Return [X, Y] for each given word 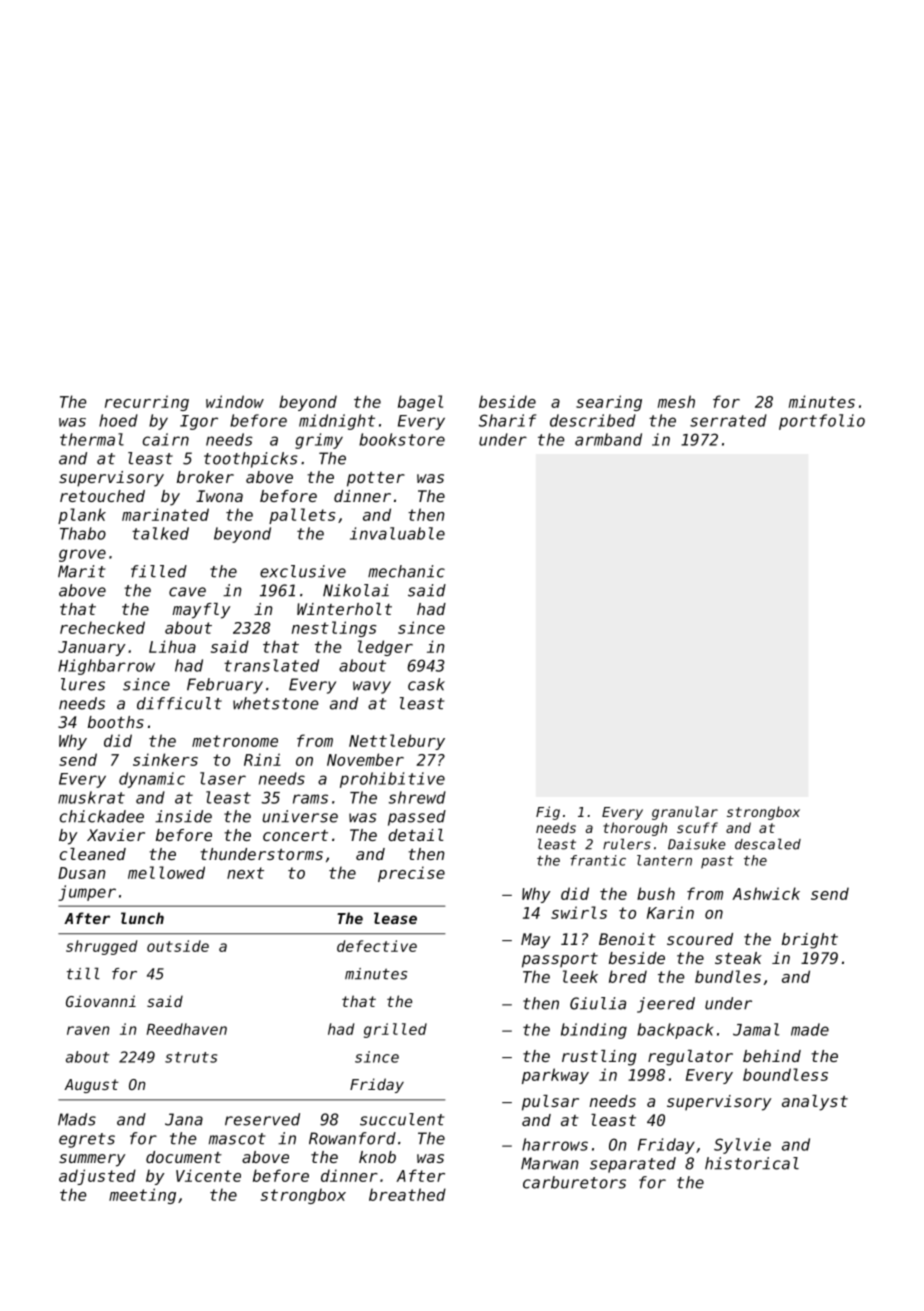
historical [752, 1163]
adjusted [97, 1177]
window [235, 401]
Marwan [550, 1163]
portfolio [822, 422]
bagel [420, 403]
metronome [235, 741]
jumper [87, 893]
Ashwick [766, 893]
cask [426, 684]
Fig [548, 813]
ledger [385, 648]
